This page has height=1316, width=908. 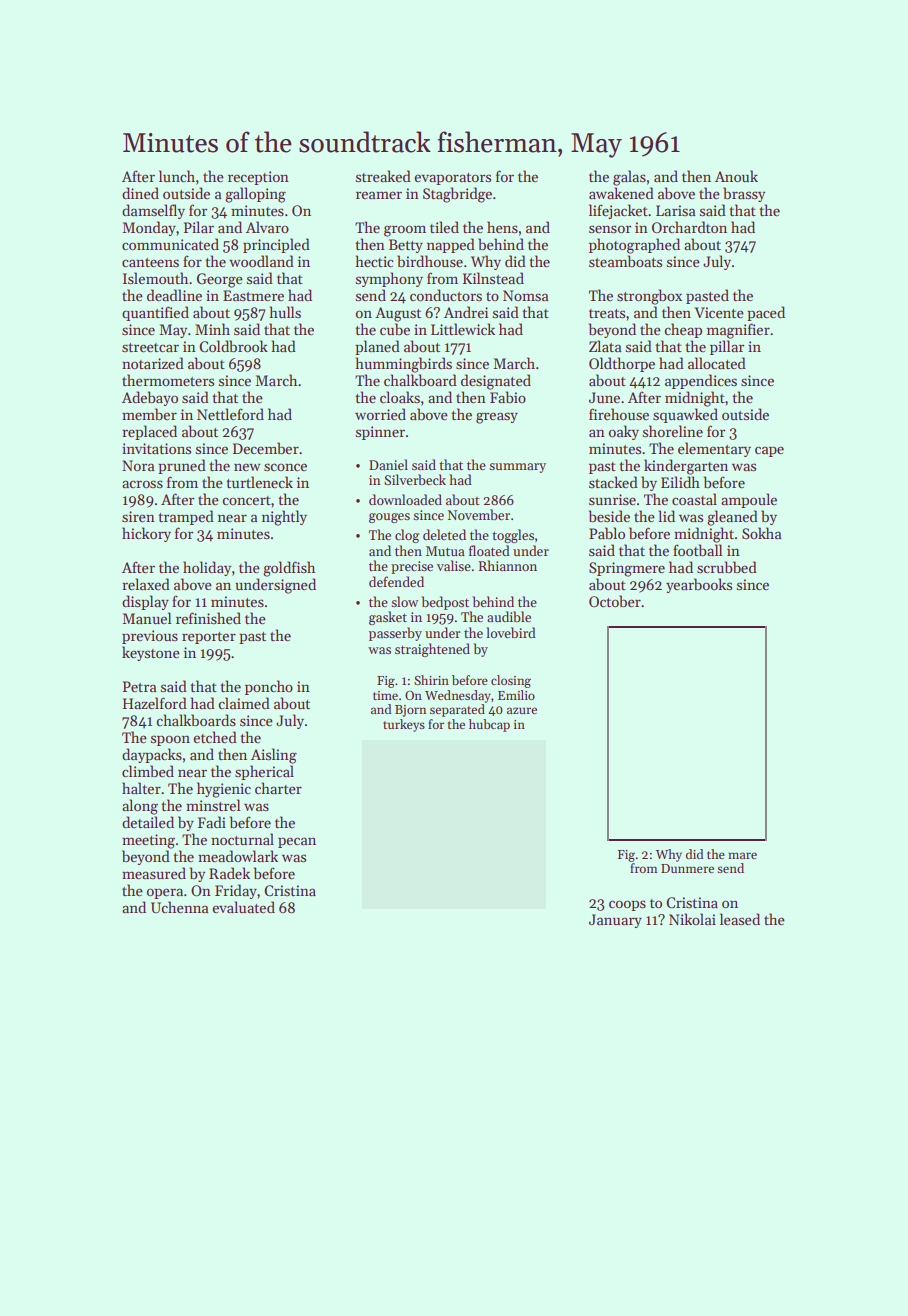 I want to click on evaluated, so click(x=243, y=907).
